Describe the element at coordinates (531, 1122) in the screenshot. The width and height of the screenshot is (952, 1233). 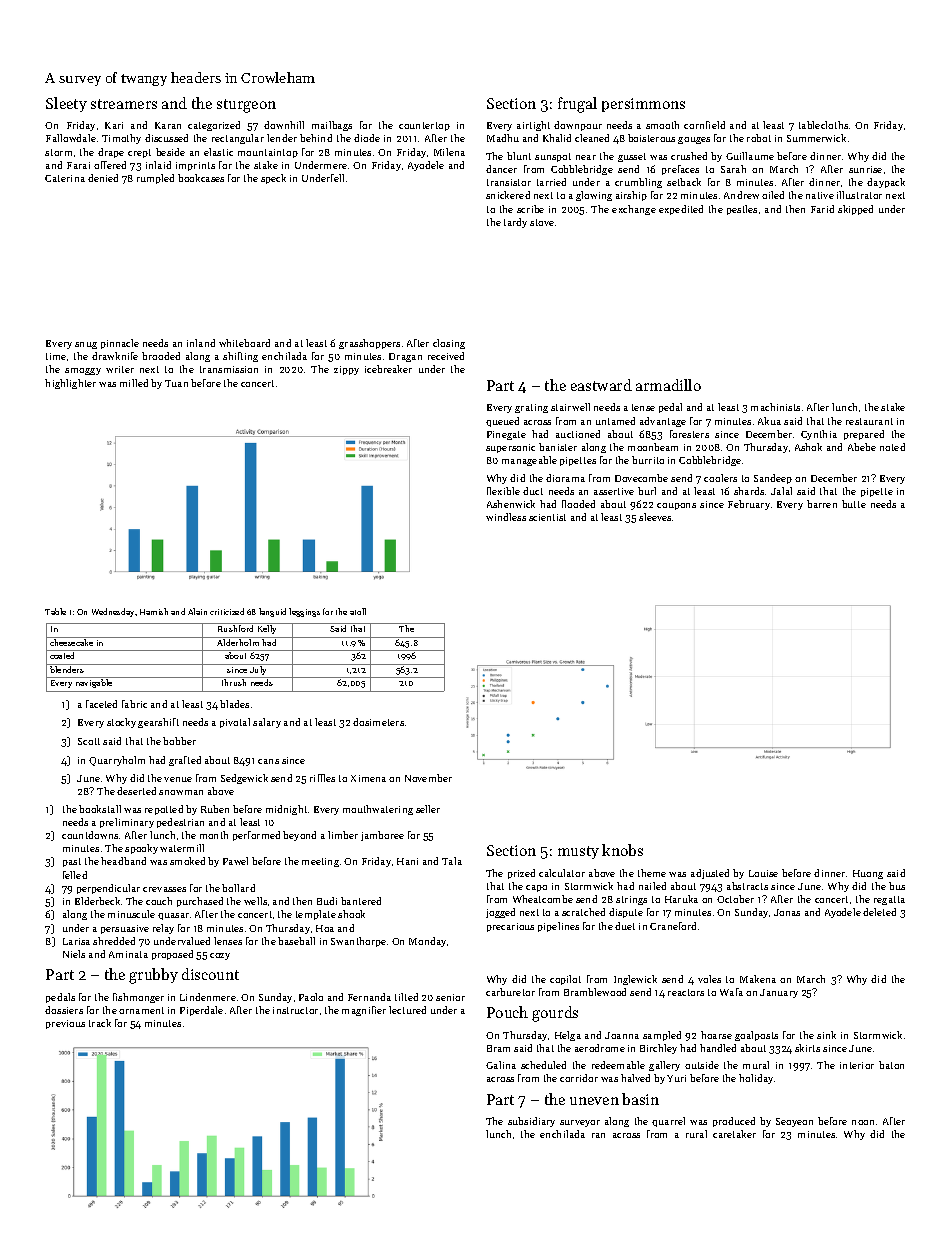
I see `subsidiary` at that location.
